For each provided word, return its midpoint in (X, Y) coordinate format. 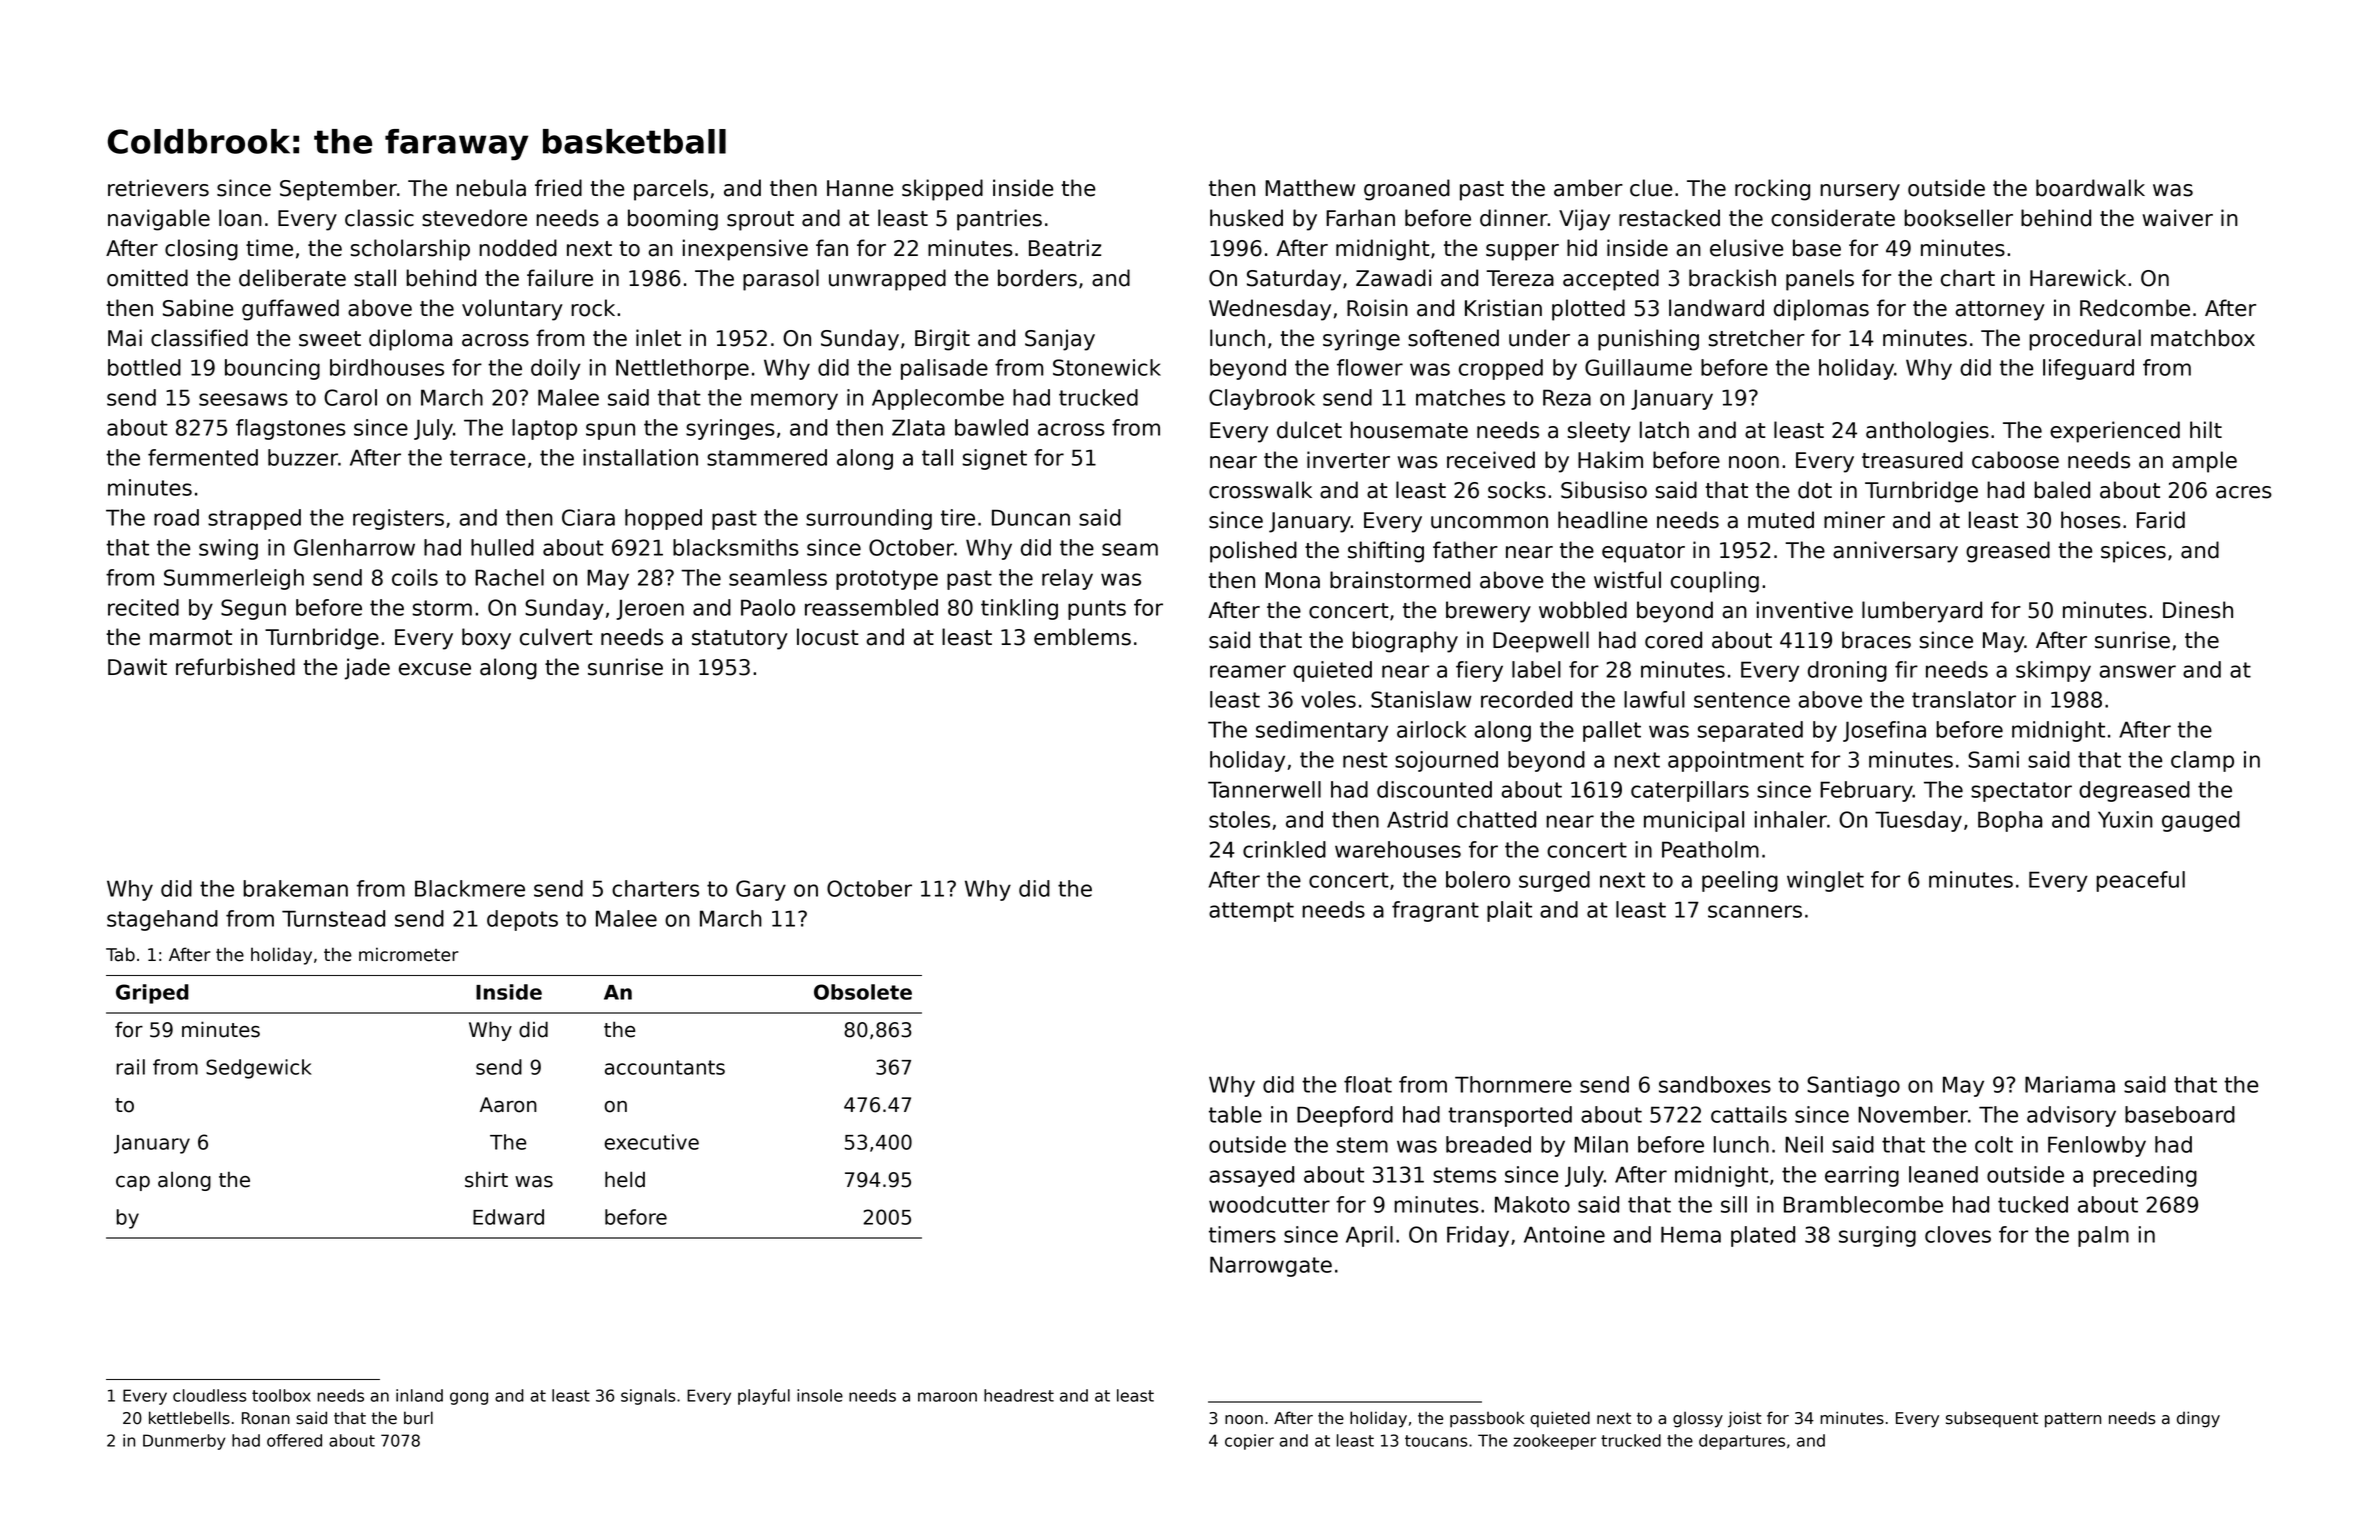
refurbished (235, 667)
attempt (1251, 912)
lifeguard (2088, 369)
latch (1664, 430)
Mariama (2070, 1084)
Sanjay (1060, 340)
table (1235, 1114)
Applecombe (938, 399)
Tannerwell (1264, 789)
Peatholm (1710, 849)
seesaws (243, 399)
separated (1750, 731)
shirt (486, 1179)
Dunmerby (184, 1442)
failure (560, 278)
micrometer (409, 954)
